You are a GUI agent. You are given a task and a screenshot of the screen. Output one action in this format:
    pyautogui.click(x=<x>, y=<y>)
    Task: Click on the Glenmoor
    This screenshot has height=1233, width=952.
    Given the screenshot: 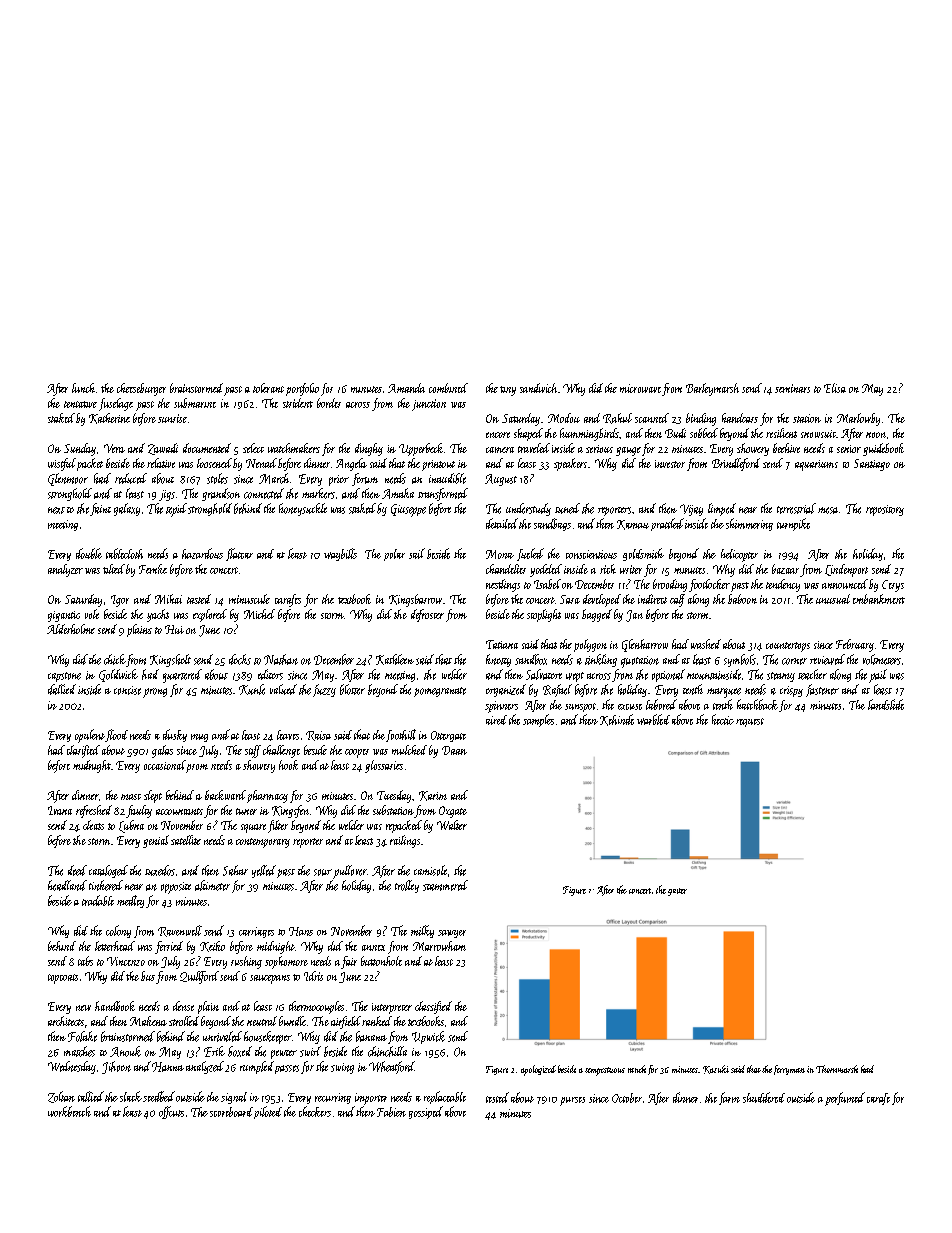 What is the action you would take?
    pyautogui.click(x=68, y=479)
